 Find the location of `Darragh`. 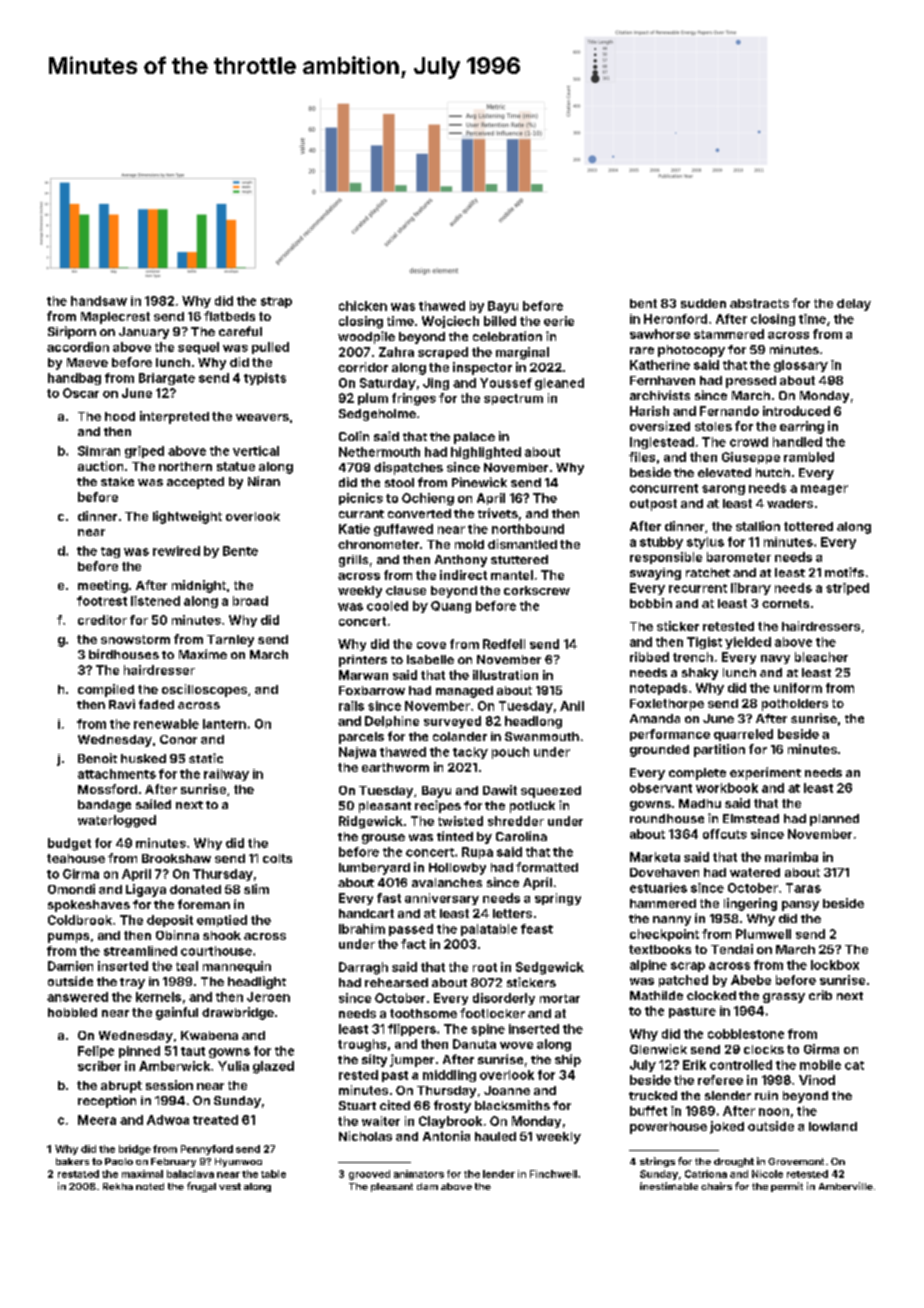

Darragh is located at coordinates (363, 968).
